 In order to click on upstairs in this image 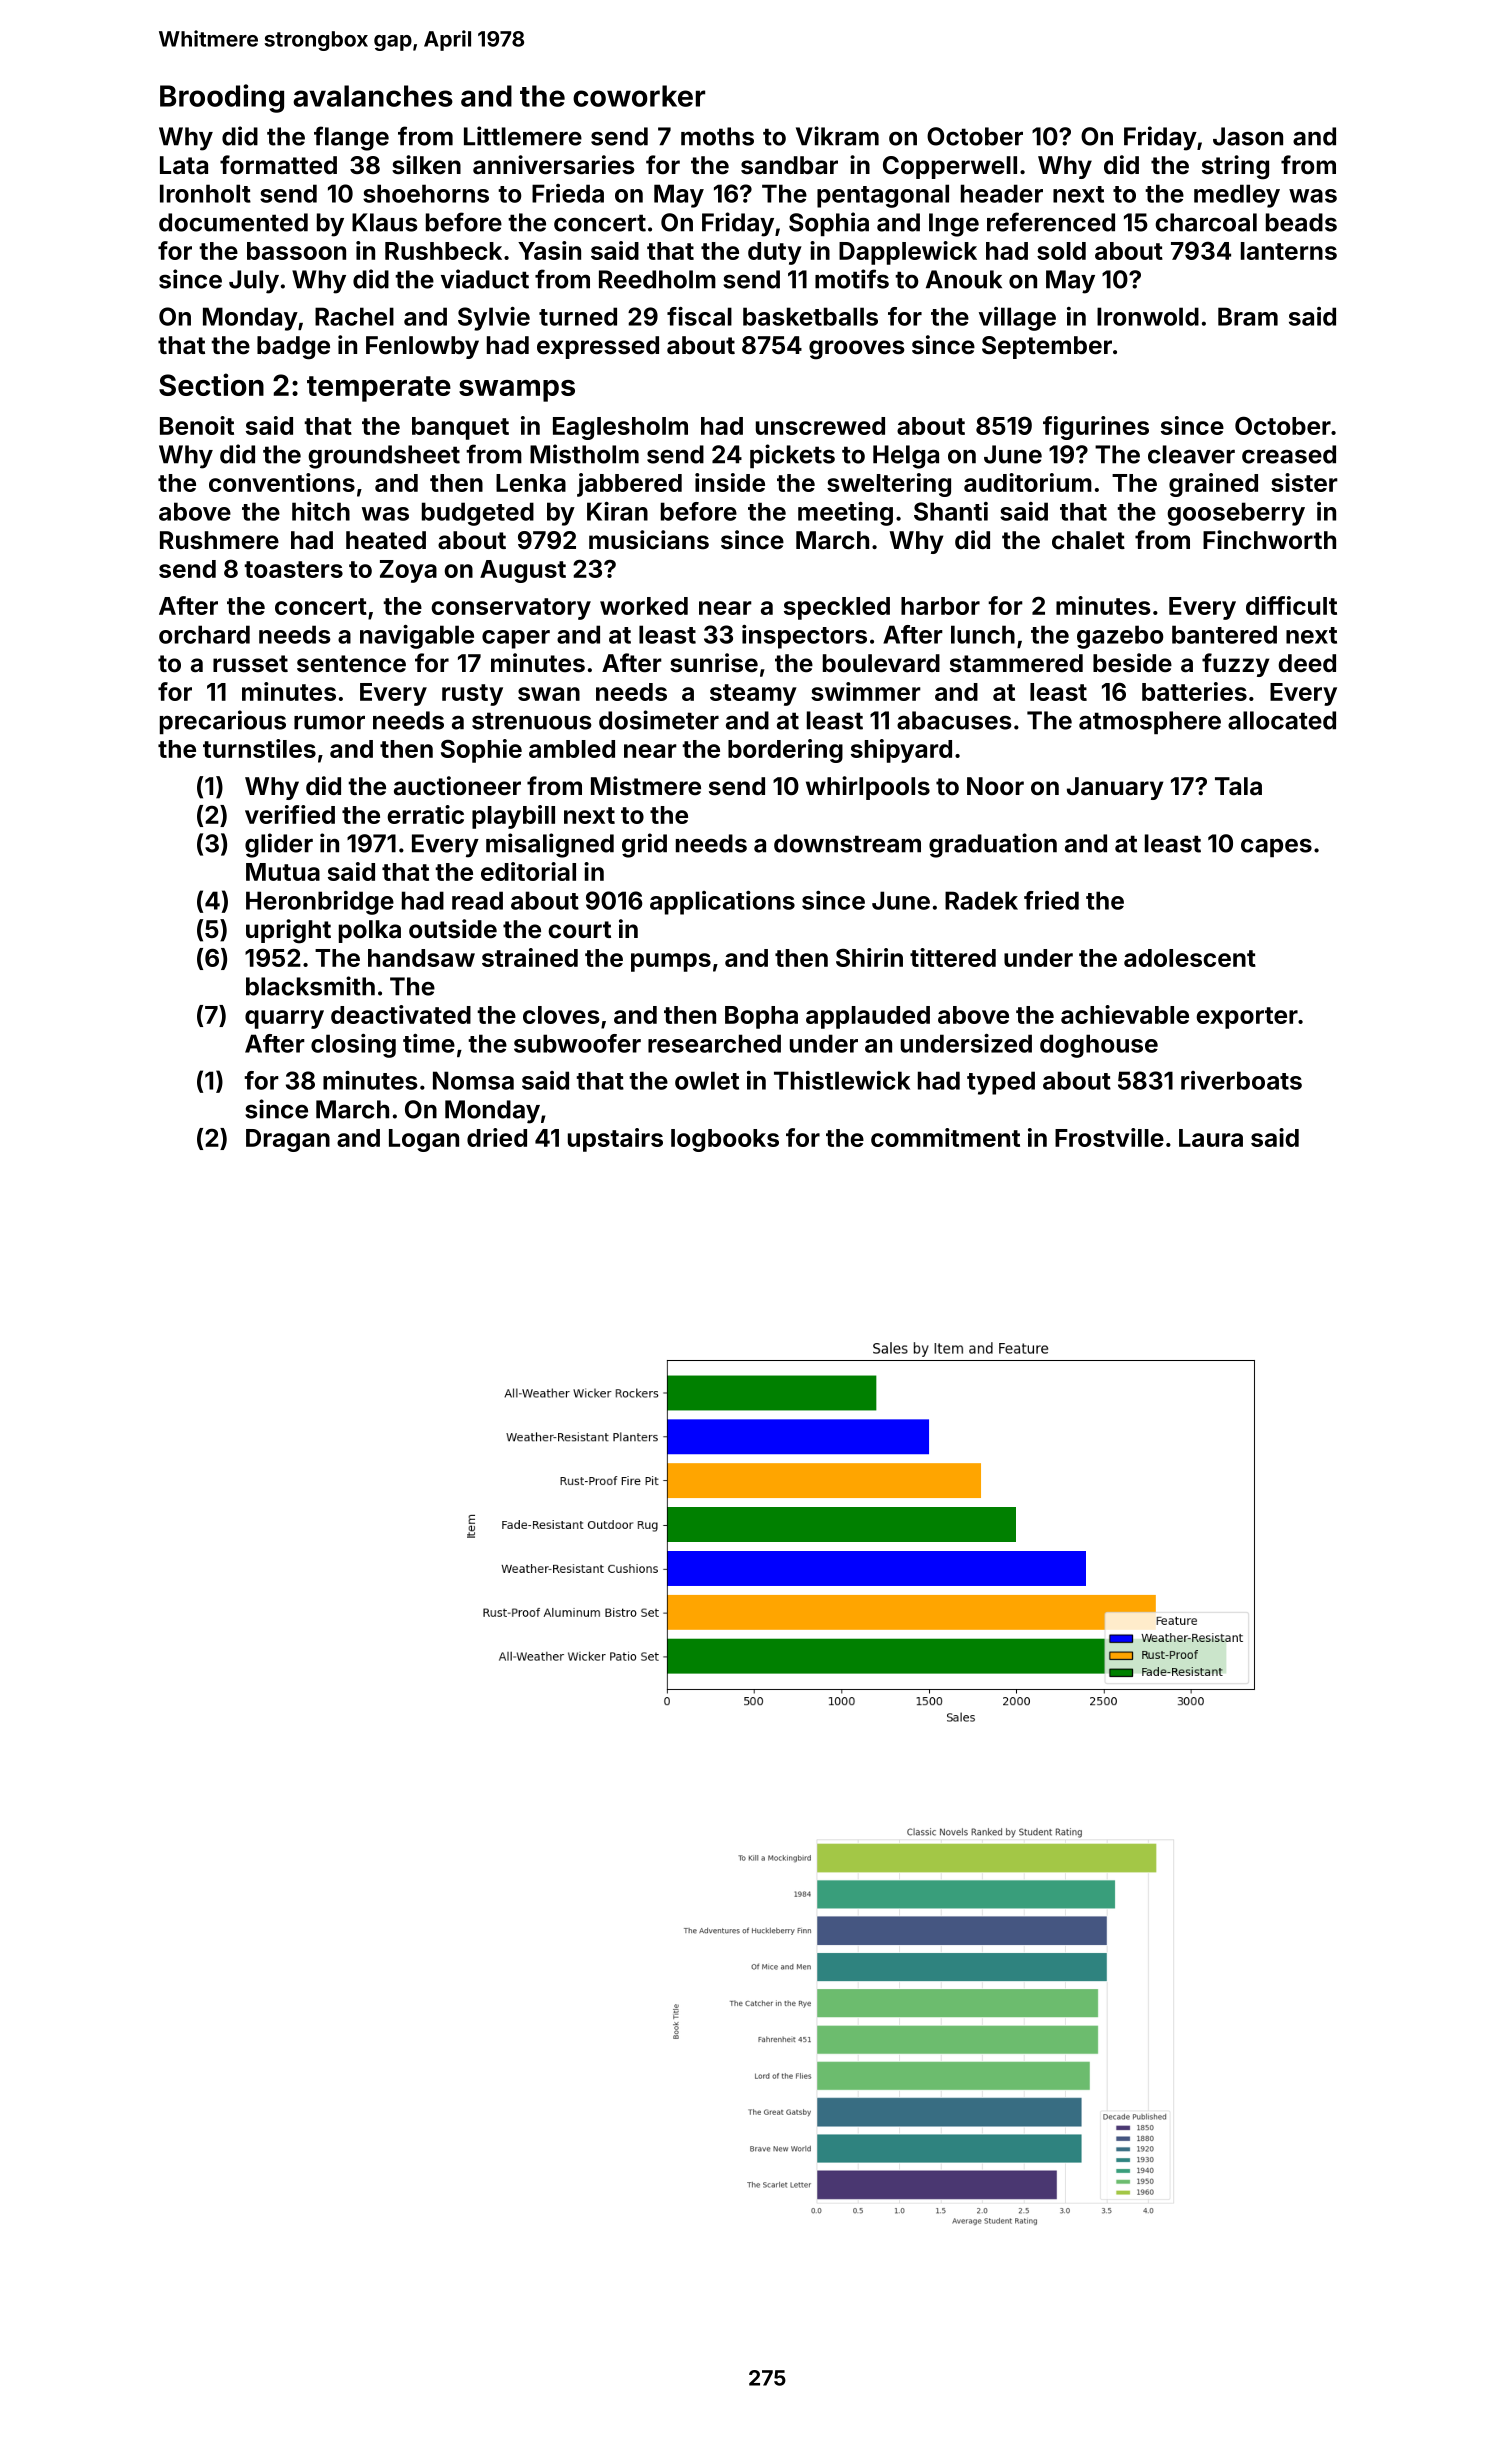, I will do `click(615, 1140)`.
